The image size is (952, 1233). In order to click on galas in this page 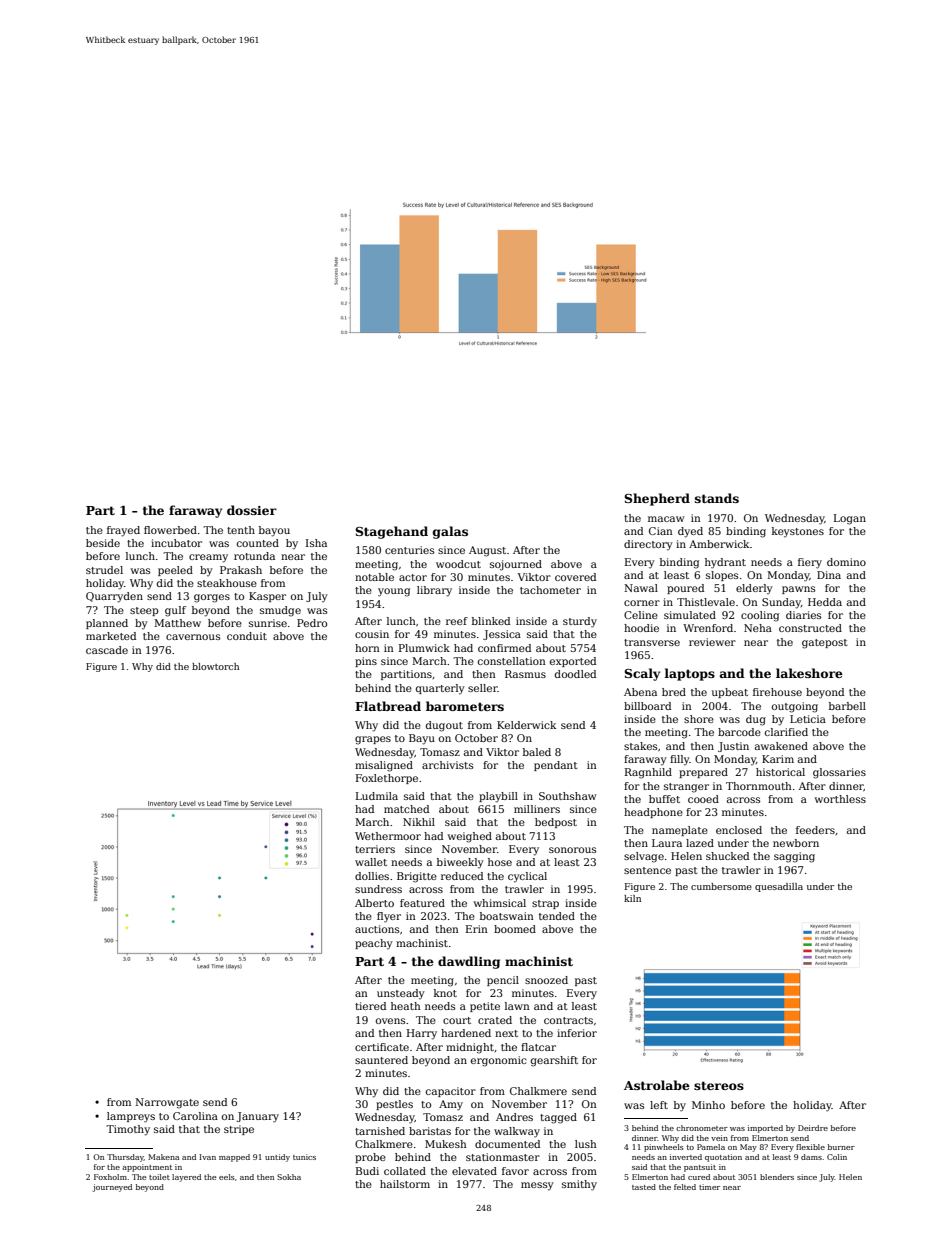, I will do `click(450, 532)`.
